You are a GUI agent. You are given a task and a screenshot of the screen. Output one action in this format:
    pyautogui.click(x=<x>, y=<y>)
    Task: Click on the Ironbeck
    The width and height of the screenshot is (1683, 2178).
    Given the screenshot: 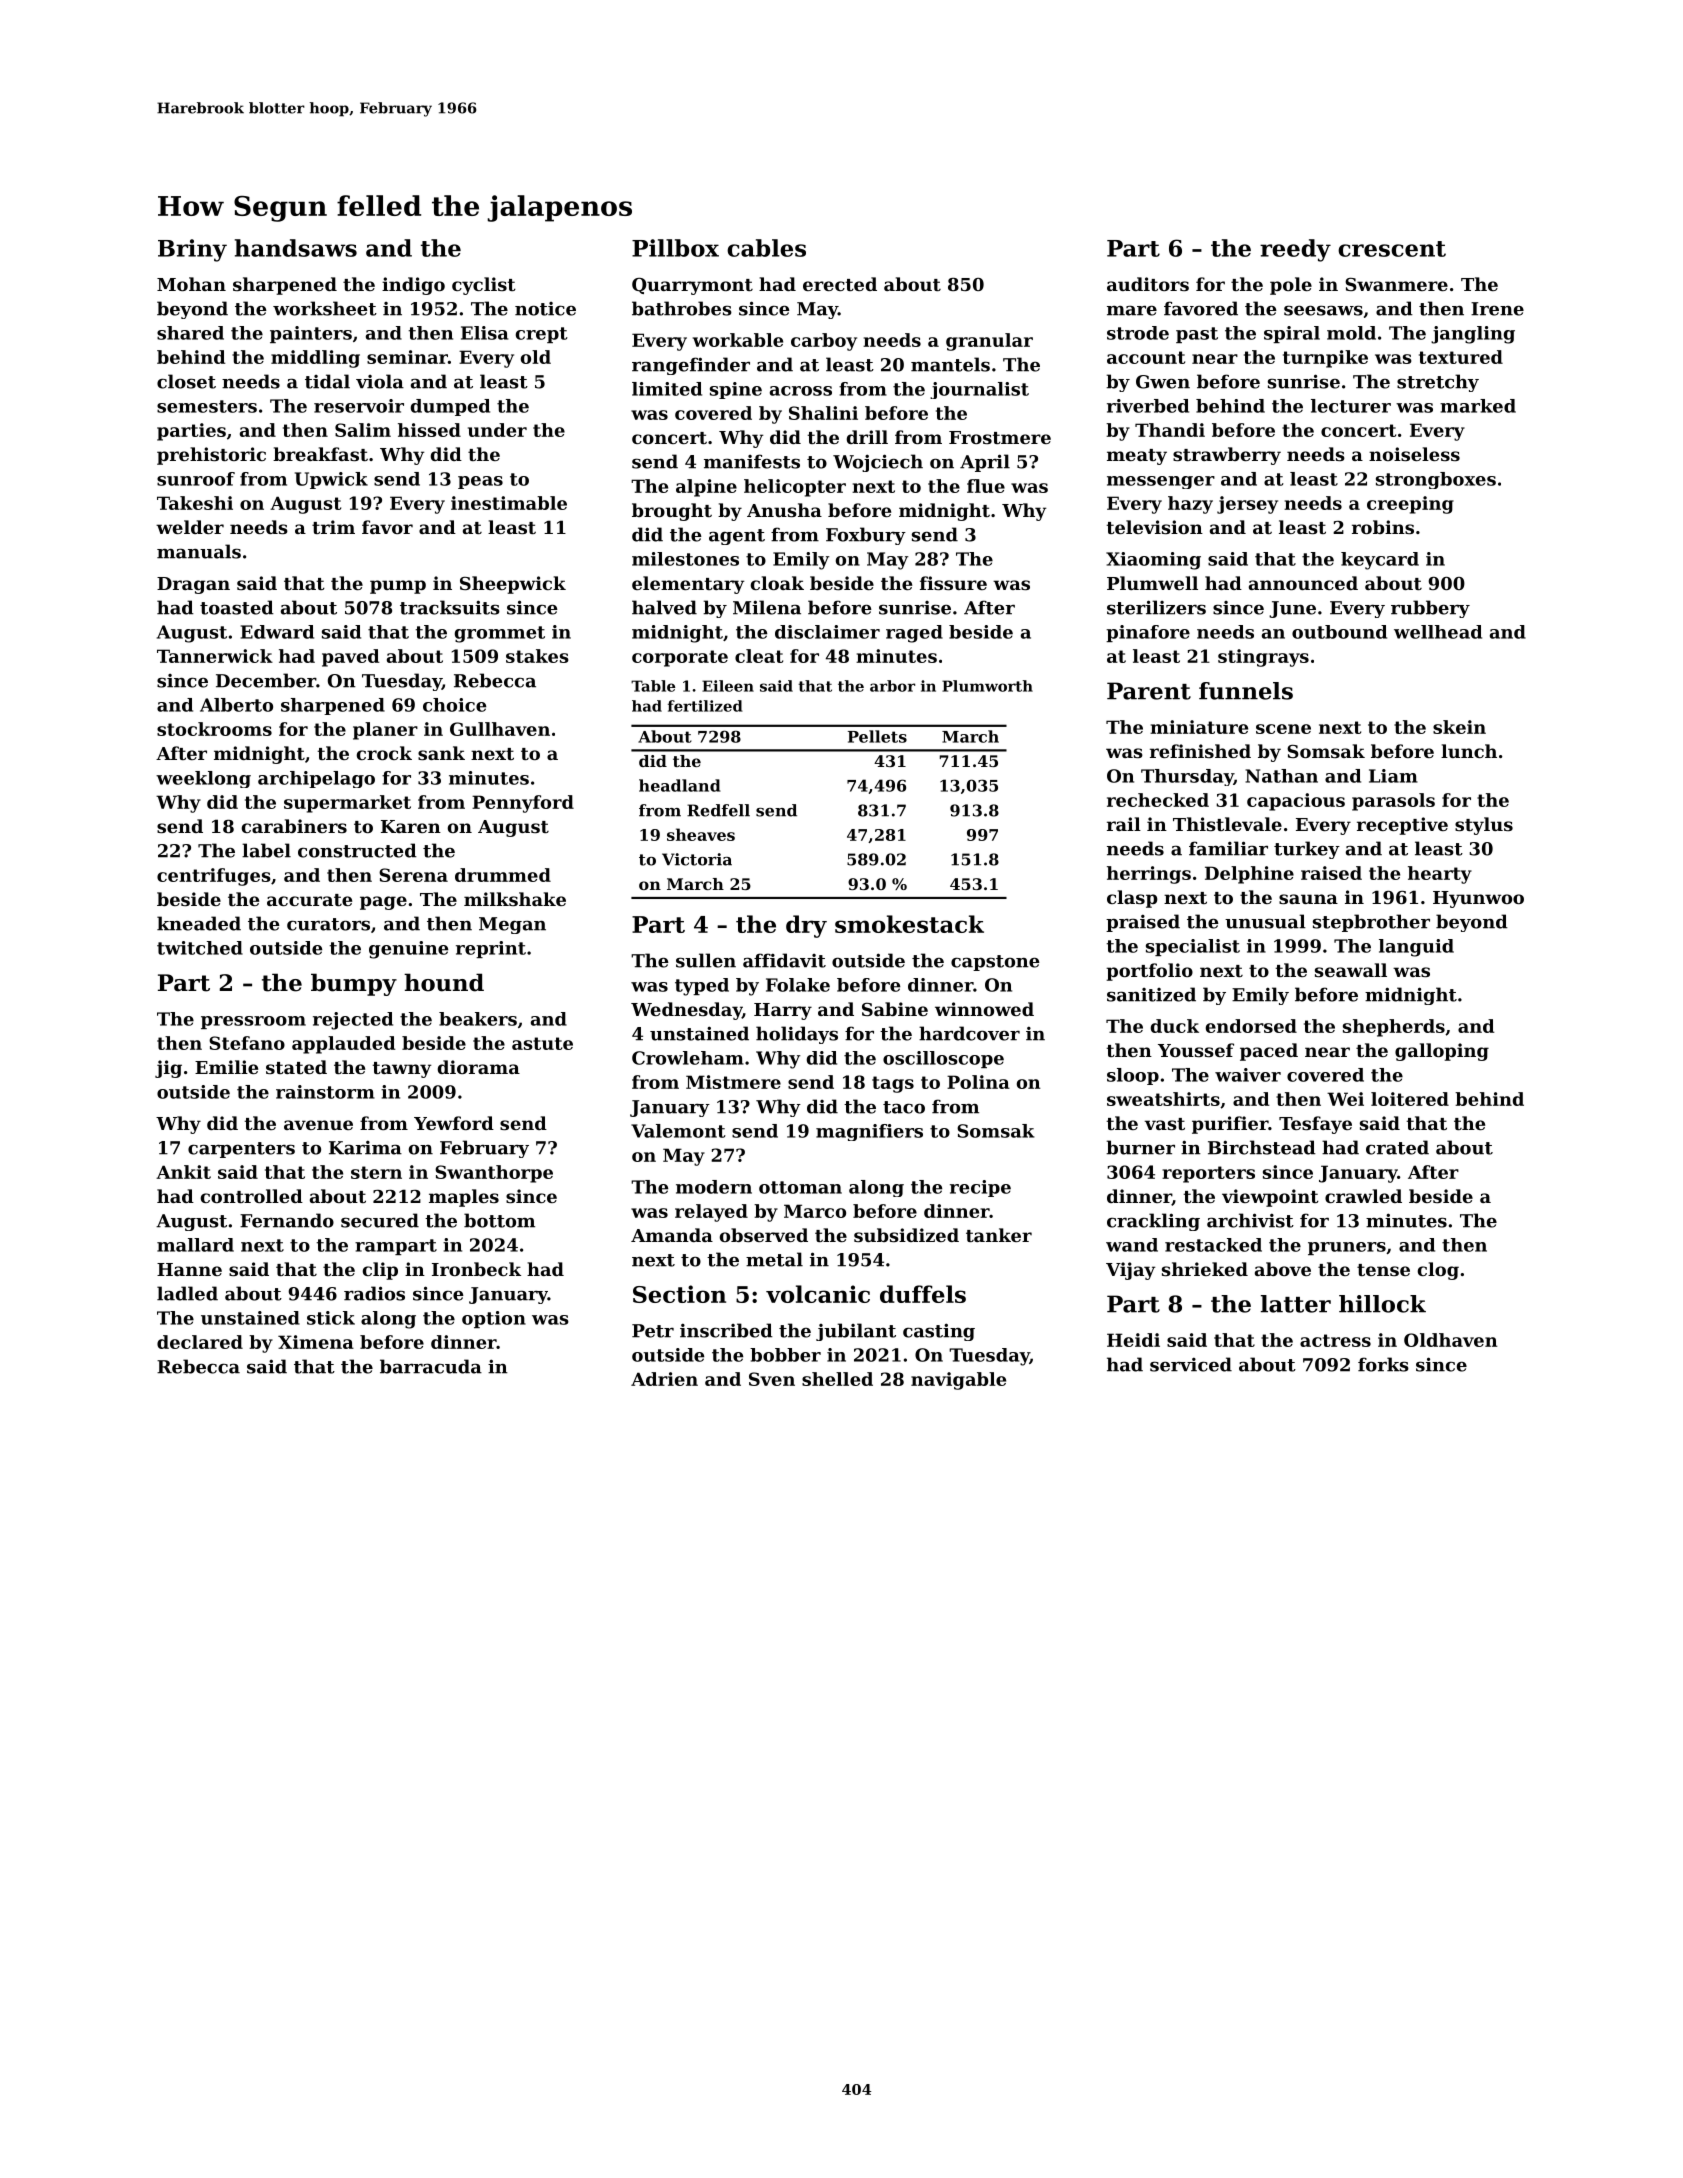 What is the action you would take?
    pyautogui.click(x=476, y=1269)
